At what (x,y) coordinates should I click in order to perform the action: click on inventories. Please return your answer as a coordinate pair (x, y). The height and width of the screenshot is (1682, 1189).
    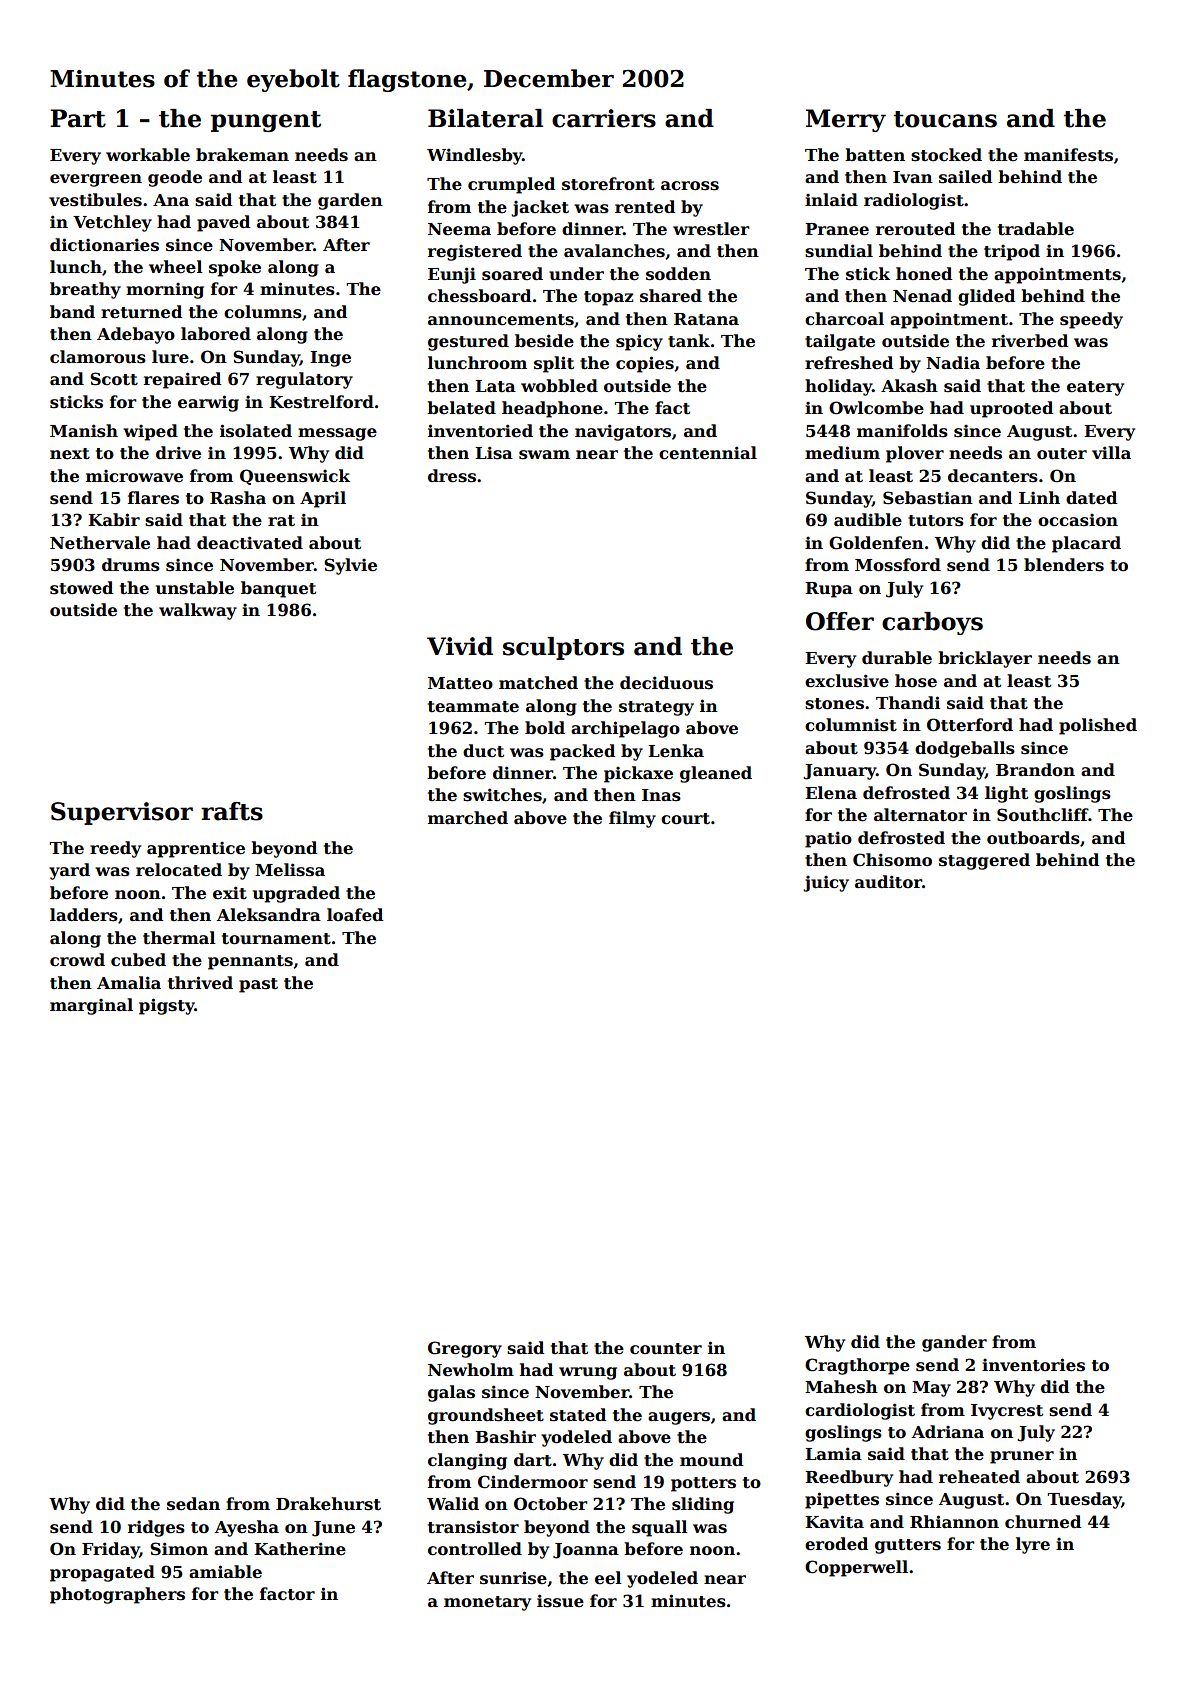
    Looking at the image, I should click on (1033, 1365).
